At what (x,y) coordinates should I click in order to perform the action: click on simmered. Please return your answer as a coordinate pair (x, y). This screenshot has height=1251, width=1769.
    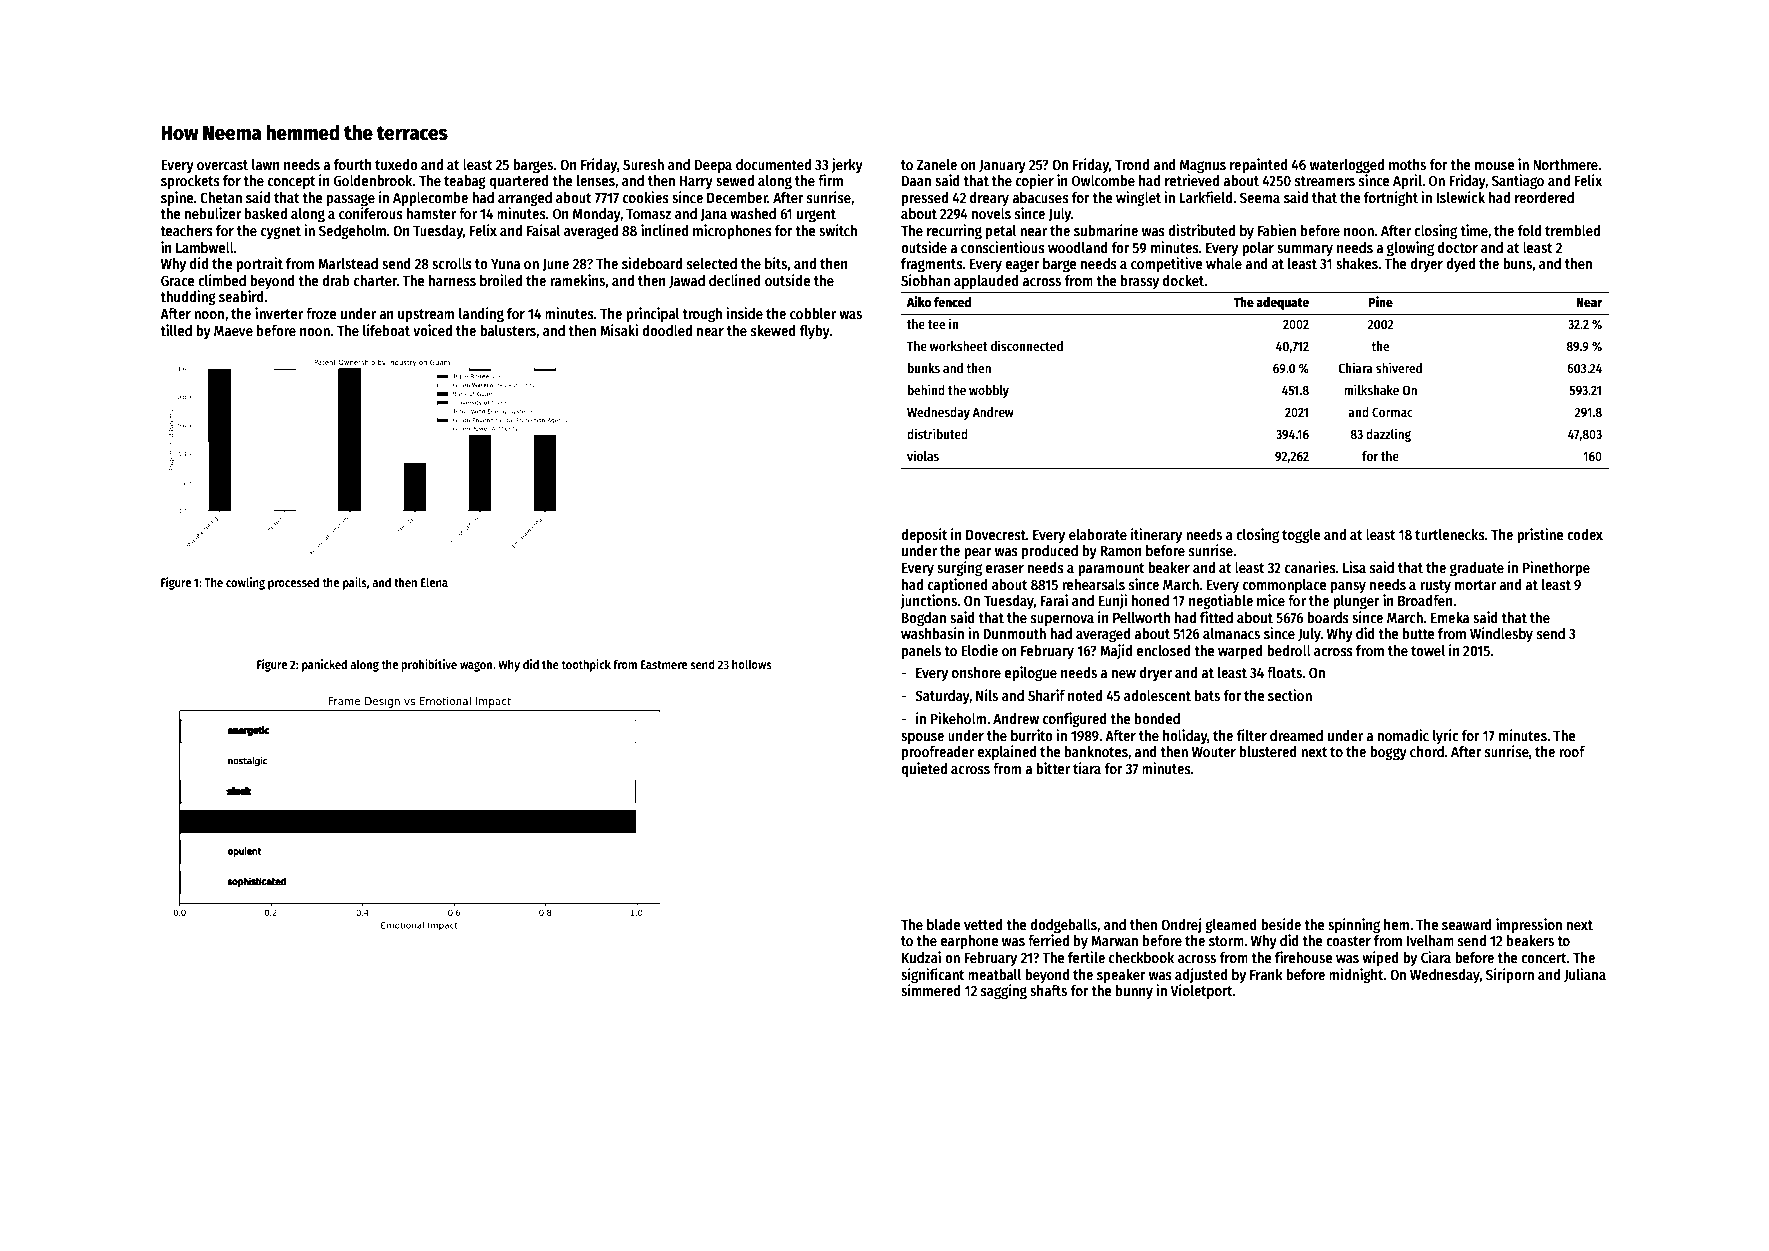
    Looking at the image, I should click on (931, 990).
